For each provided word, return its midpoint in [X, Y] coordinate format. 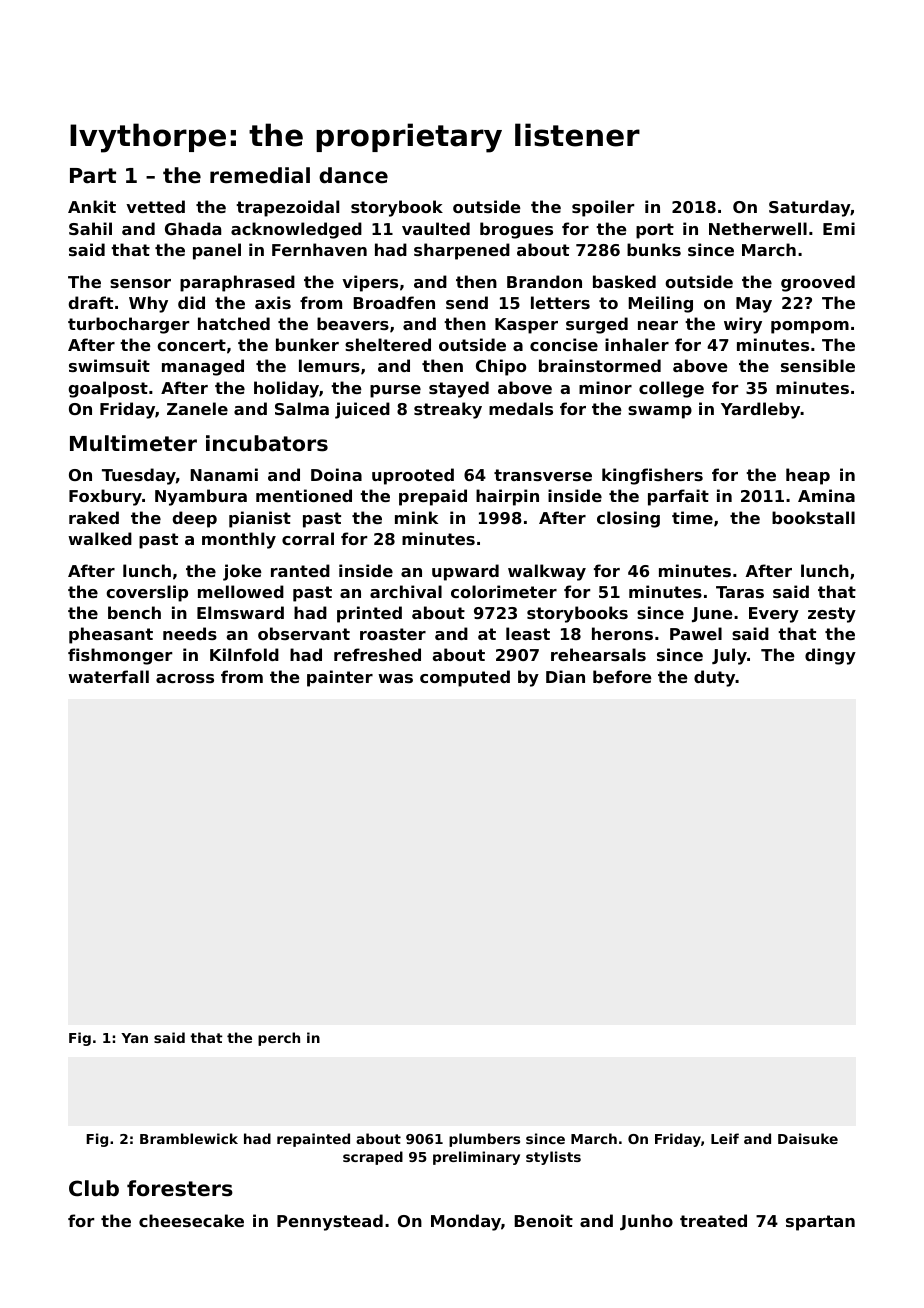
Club [94, 1188]
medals [521, 408]
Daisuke [808, 1138]
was [395, 678]
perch [279, 1039]
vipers [370, 283]
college [671, 389]
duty [715, 678]
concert [191, 345]
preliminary [476, 1158]
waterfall [108, 676]
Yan [134, 1038]
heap [808, 476]
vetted [155, 206]
